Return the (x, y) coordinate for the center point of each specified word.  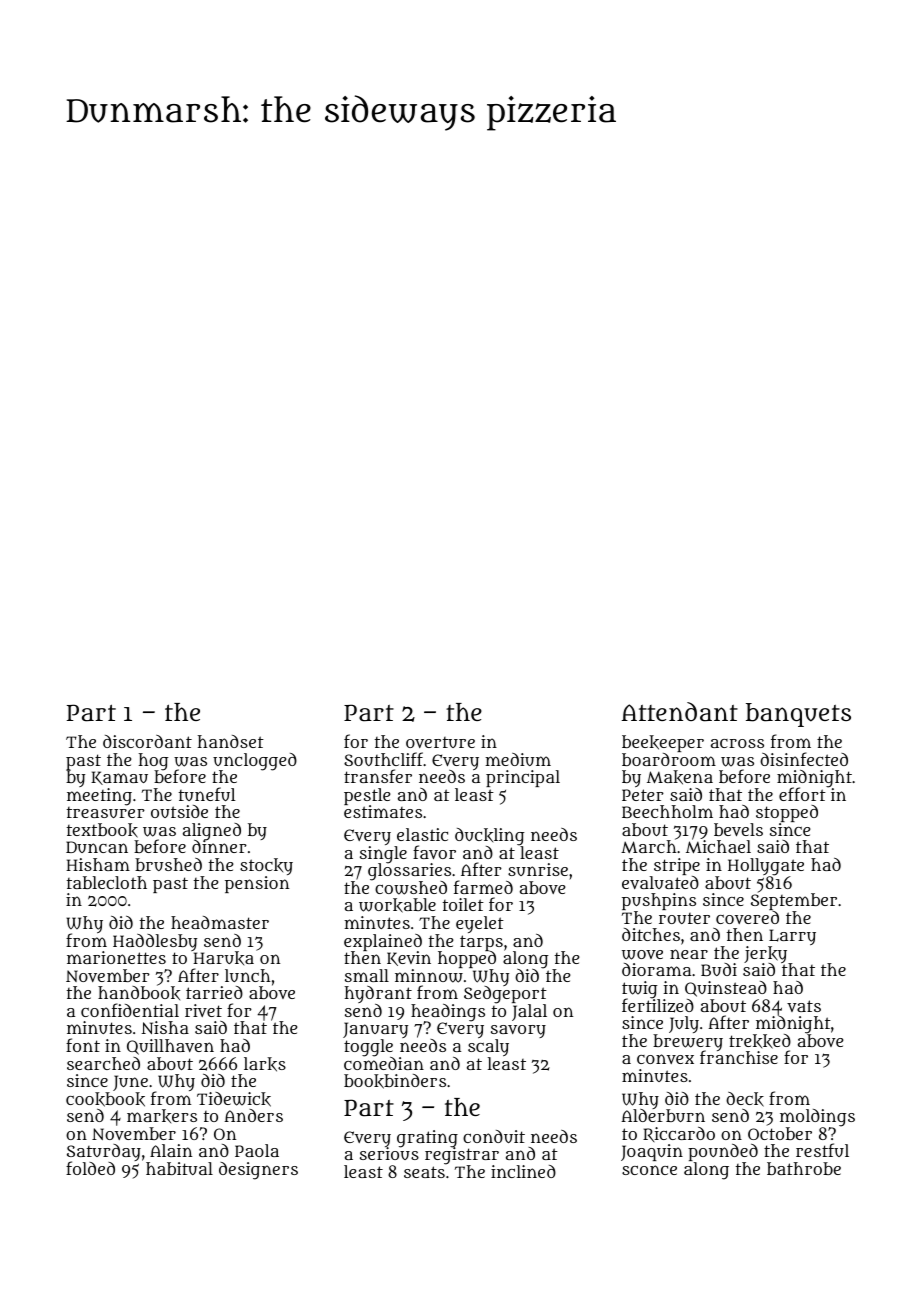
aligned (212, 832)
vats (804, 1006)
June (130, 1083)
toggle (368, 1048)
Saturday (104, 1153)
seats (424, 1172)
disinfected (804, 759)
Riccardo (679, 1134)
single (383, 855)
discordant (147, 741)
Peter (643, 795)
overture (440, 742)
